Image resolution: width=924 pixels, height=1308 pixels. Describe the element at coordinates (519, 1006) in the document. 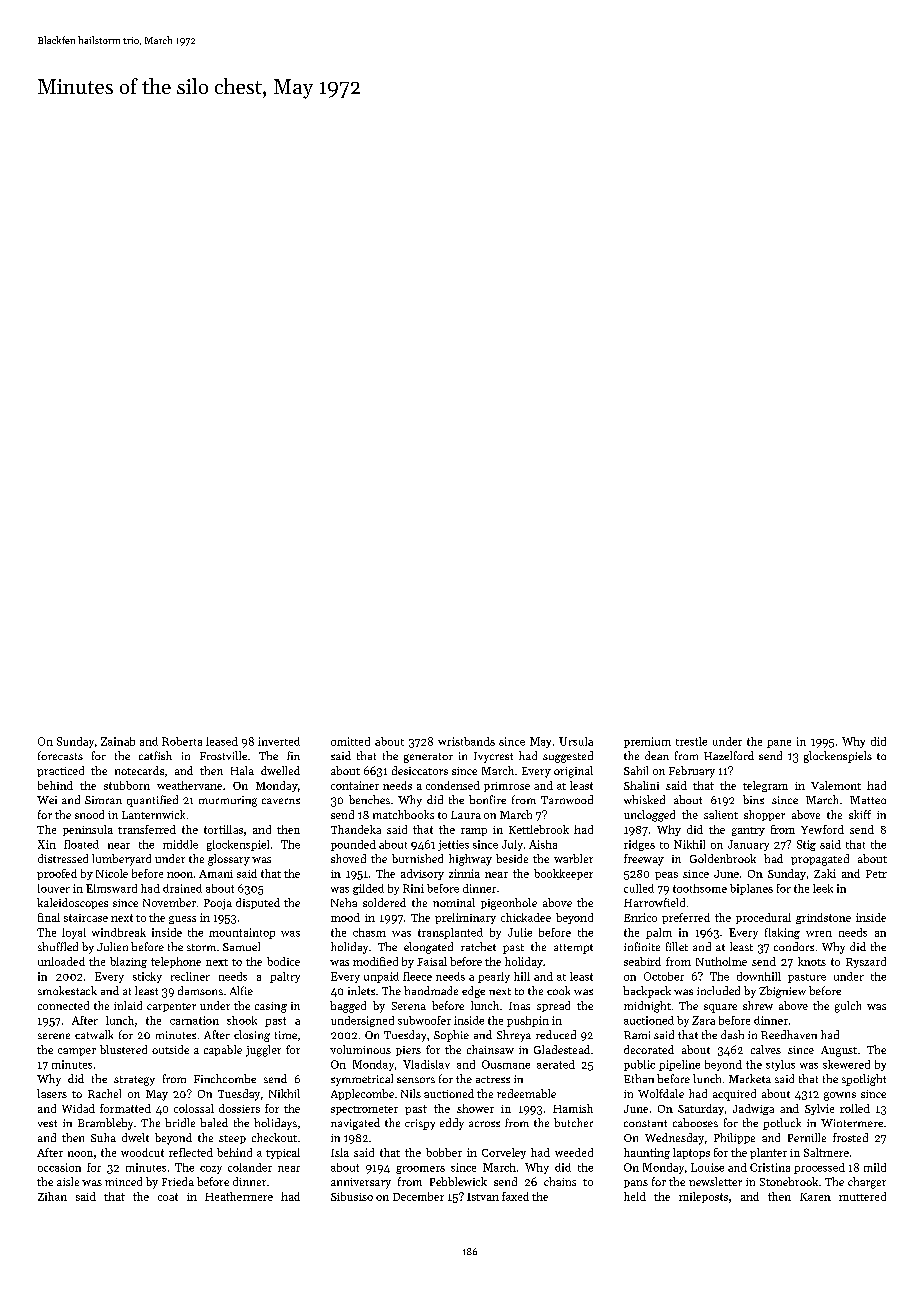

I see `Inas` at that location.
